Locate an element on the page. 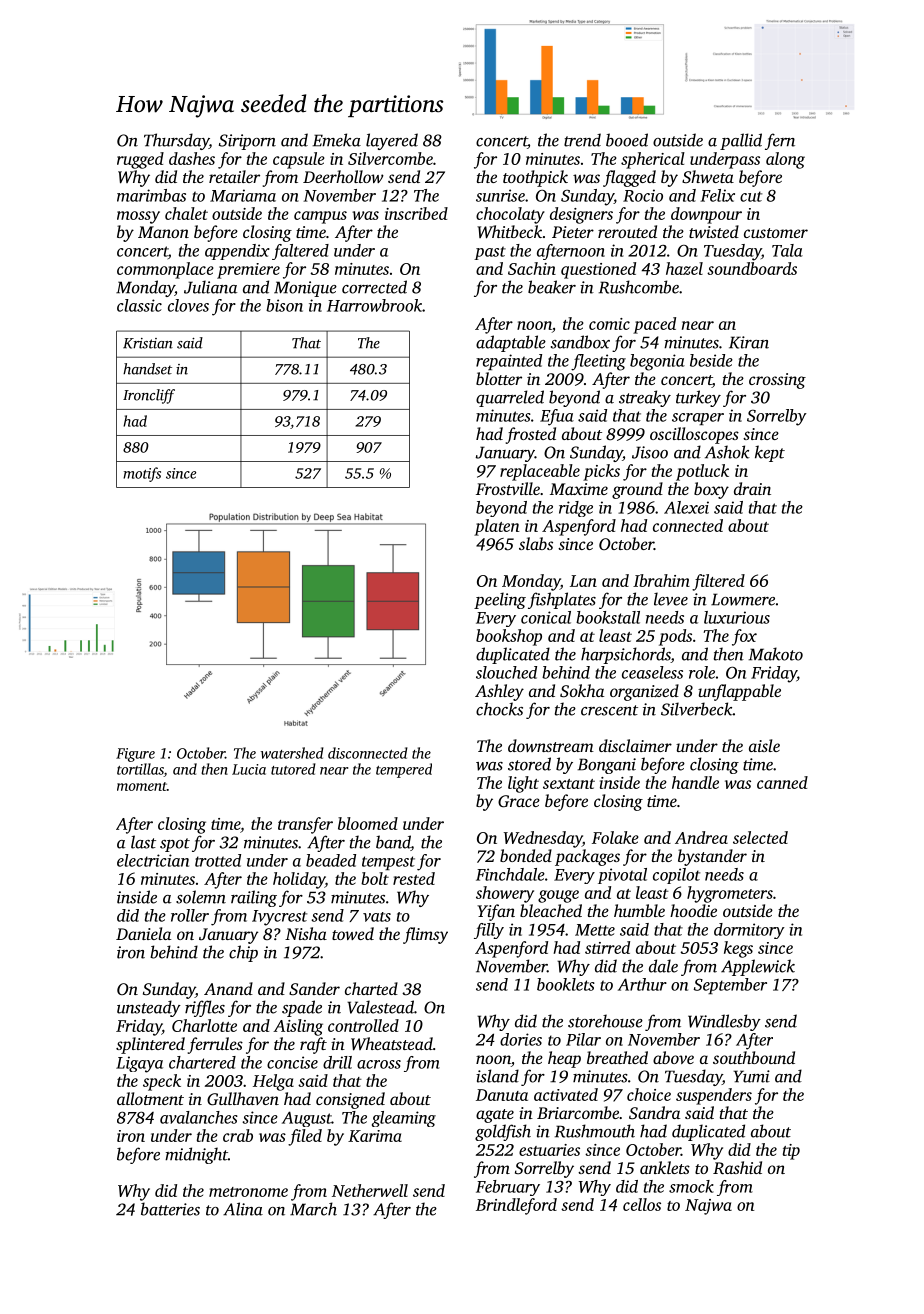 The height and width of the page is (1314, 924). ridge is located at coordinates (576, 509).
